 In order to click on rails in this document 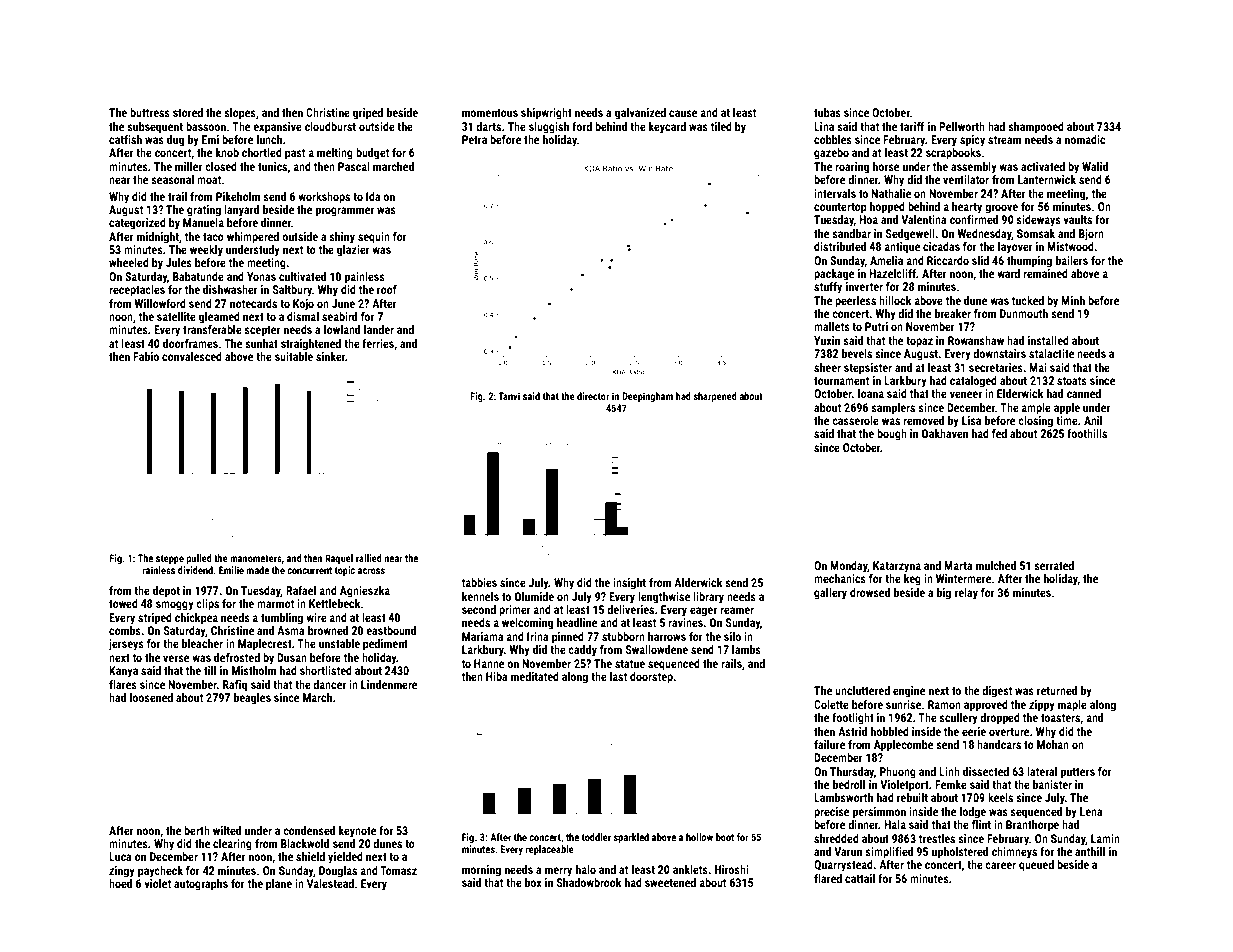, I will do `click(731, 663)`.
